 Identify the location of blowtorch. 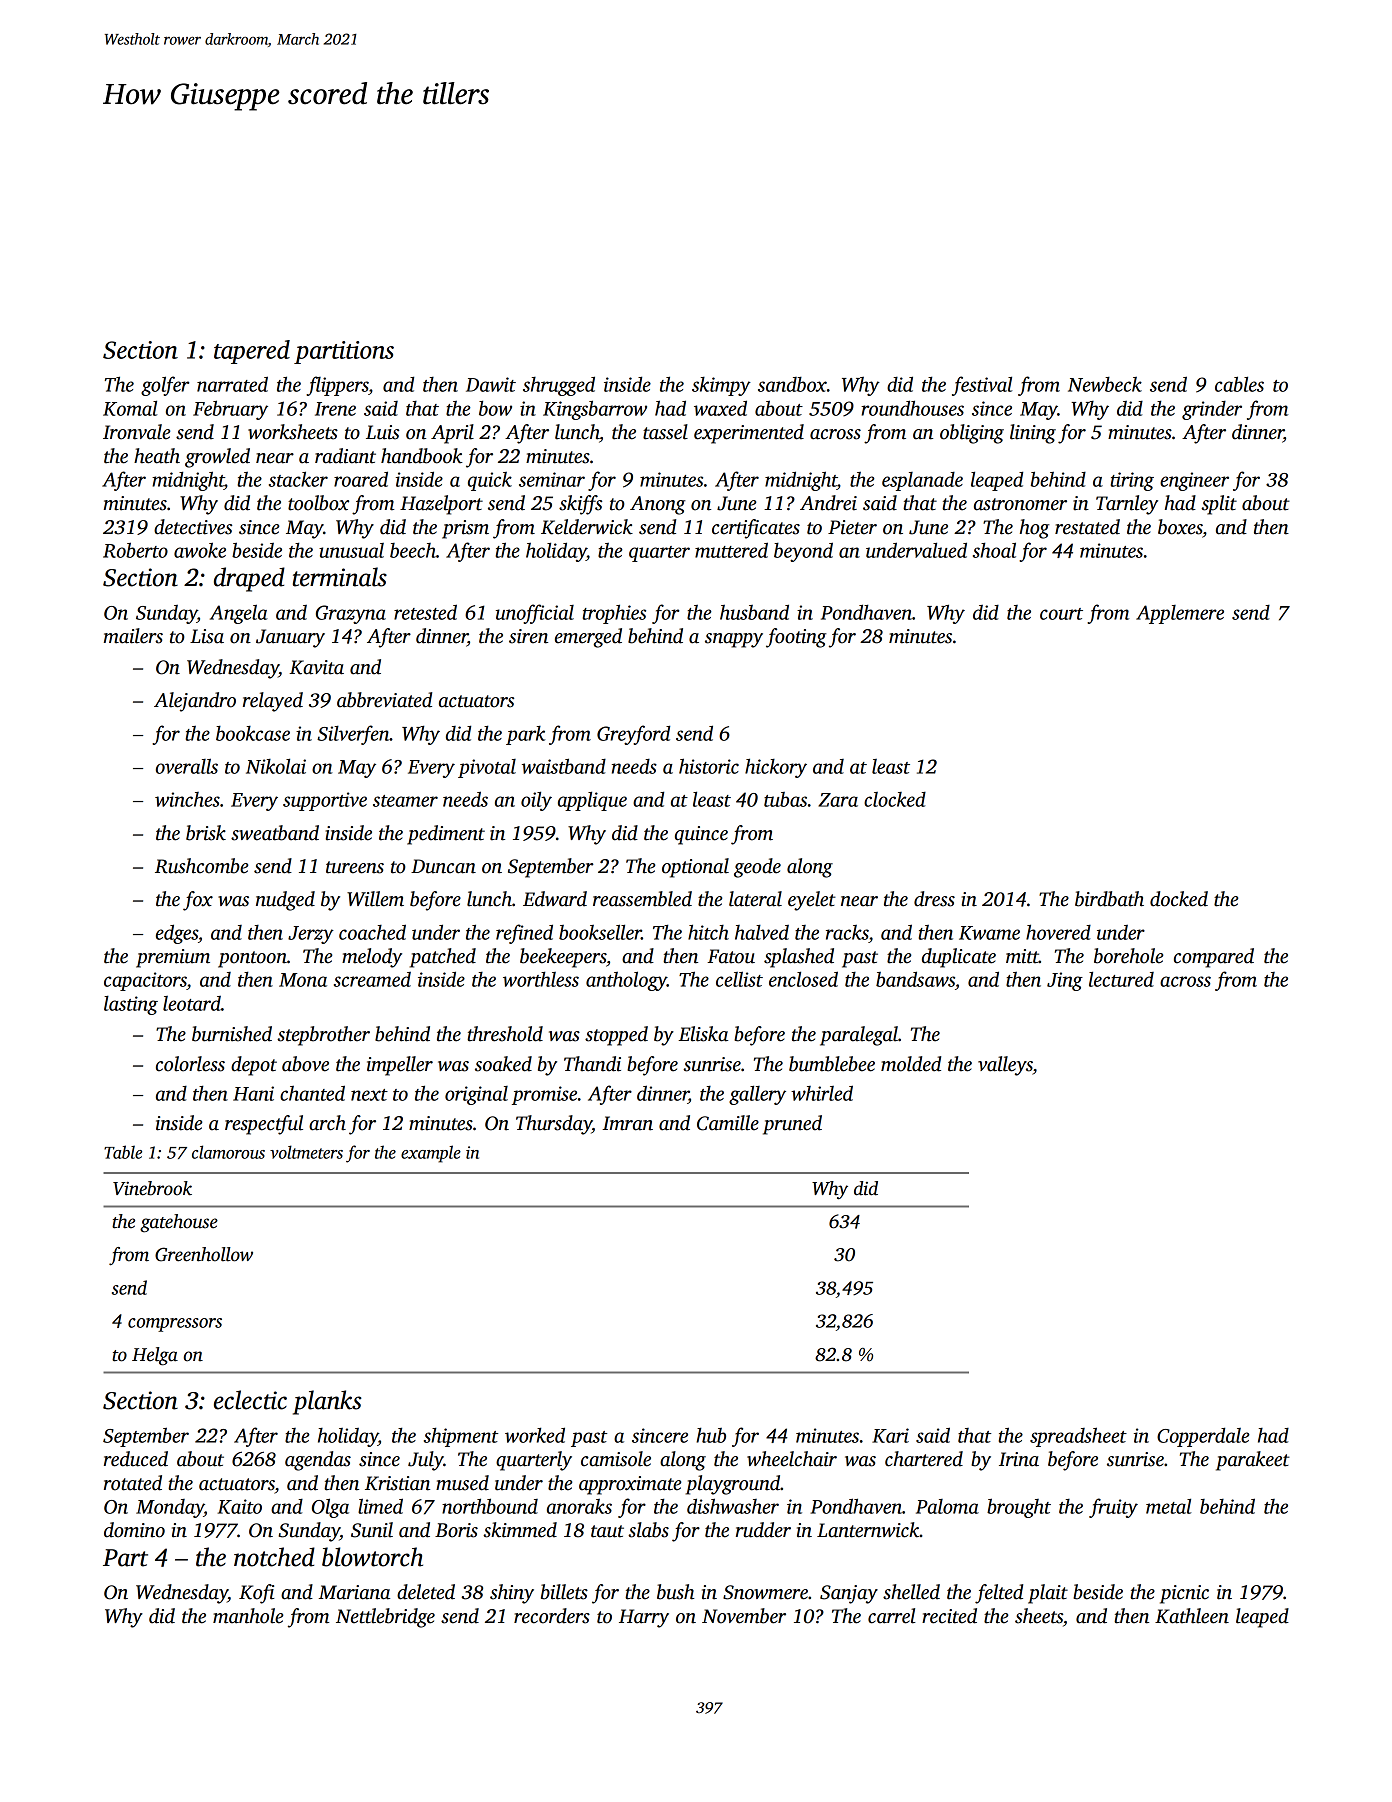
(372, 1557).
